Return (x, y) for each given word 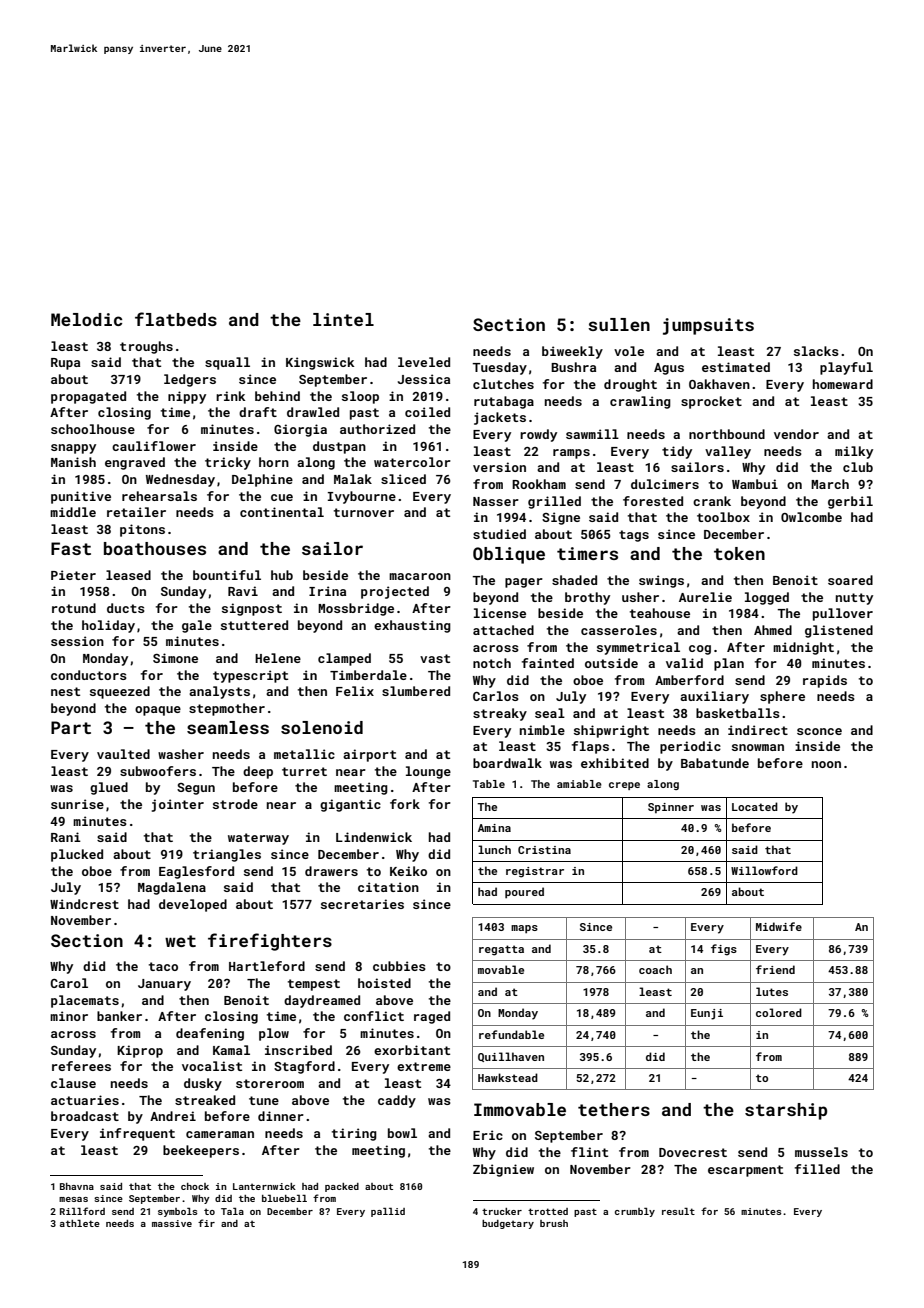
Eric (488, 1135)
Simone (175, 658)
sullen (619, 324)
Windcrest (84, 904)
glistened (839, 631)
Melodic (86, 319)
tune (264, 1100)
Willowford (764, 870)
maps (524, 929)
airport (369, 755)
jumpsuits (708, 326)
